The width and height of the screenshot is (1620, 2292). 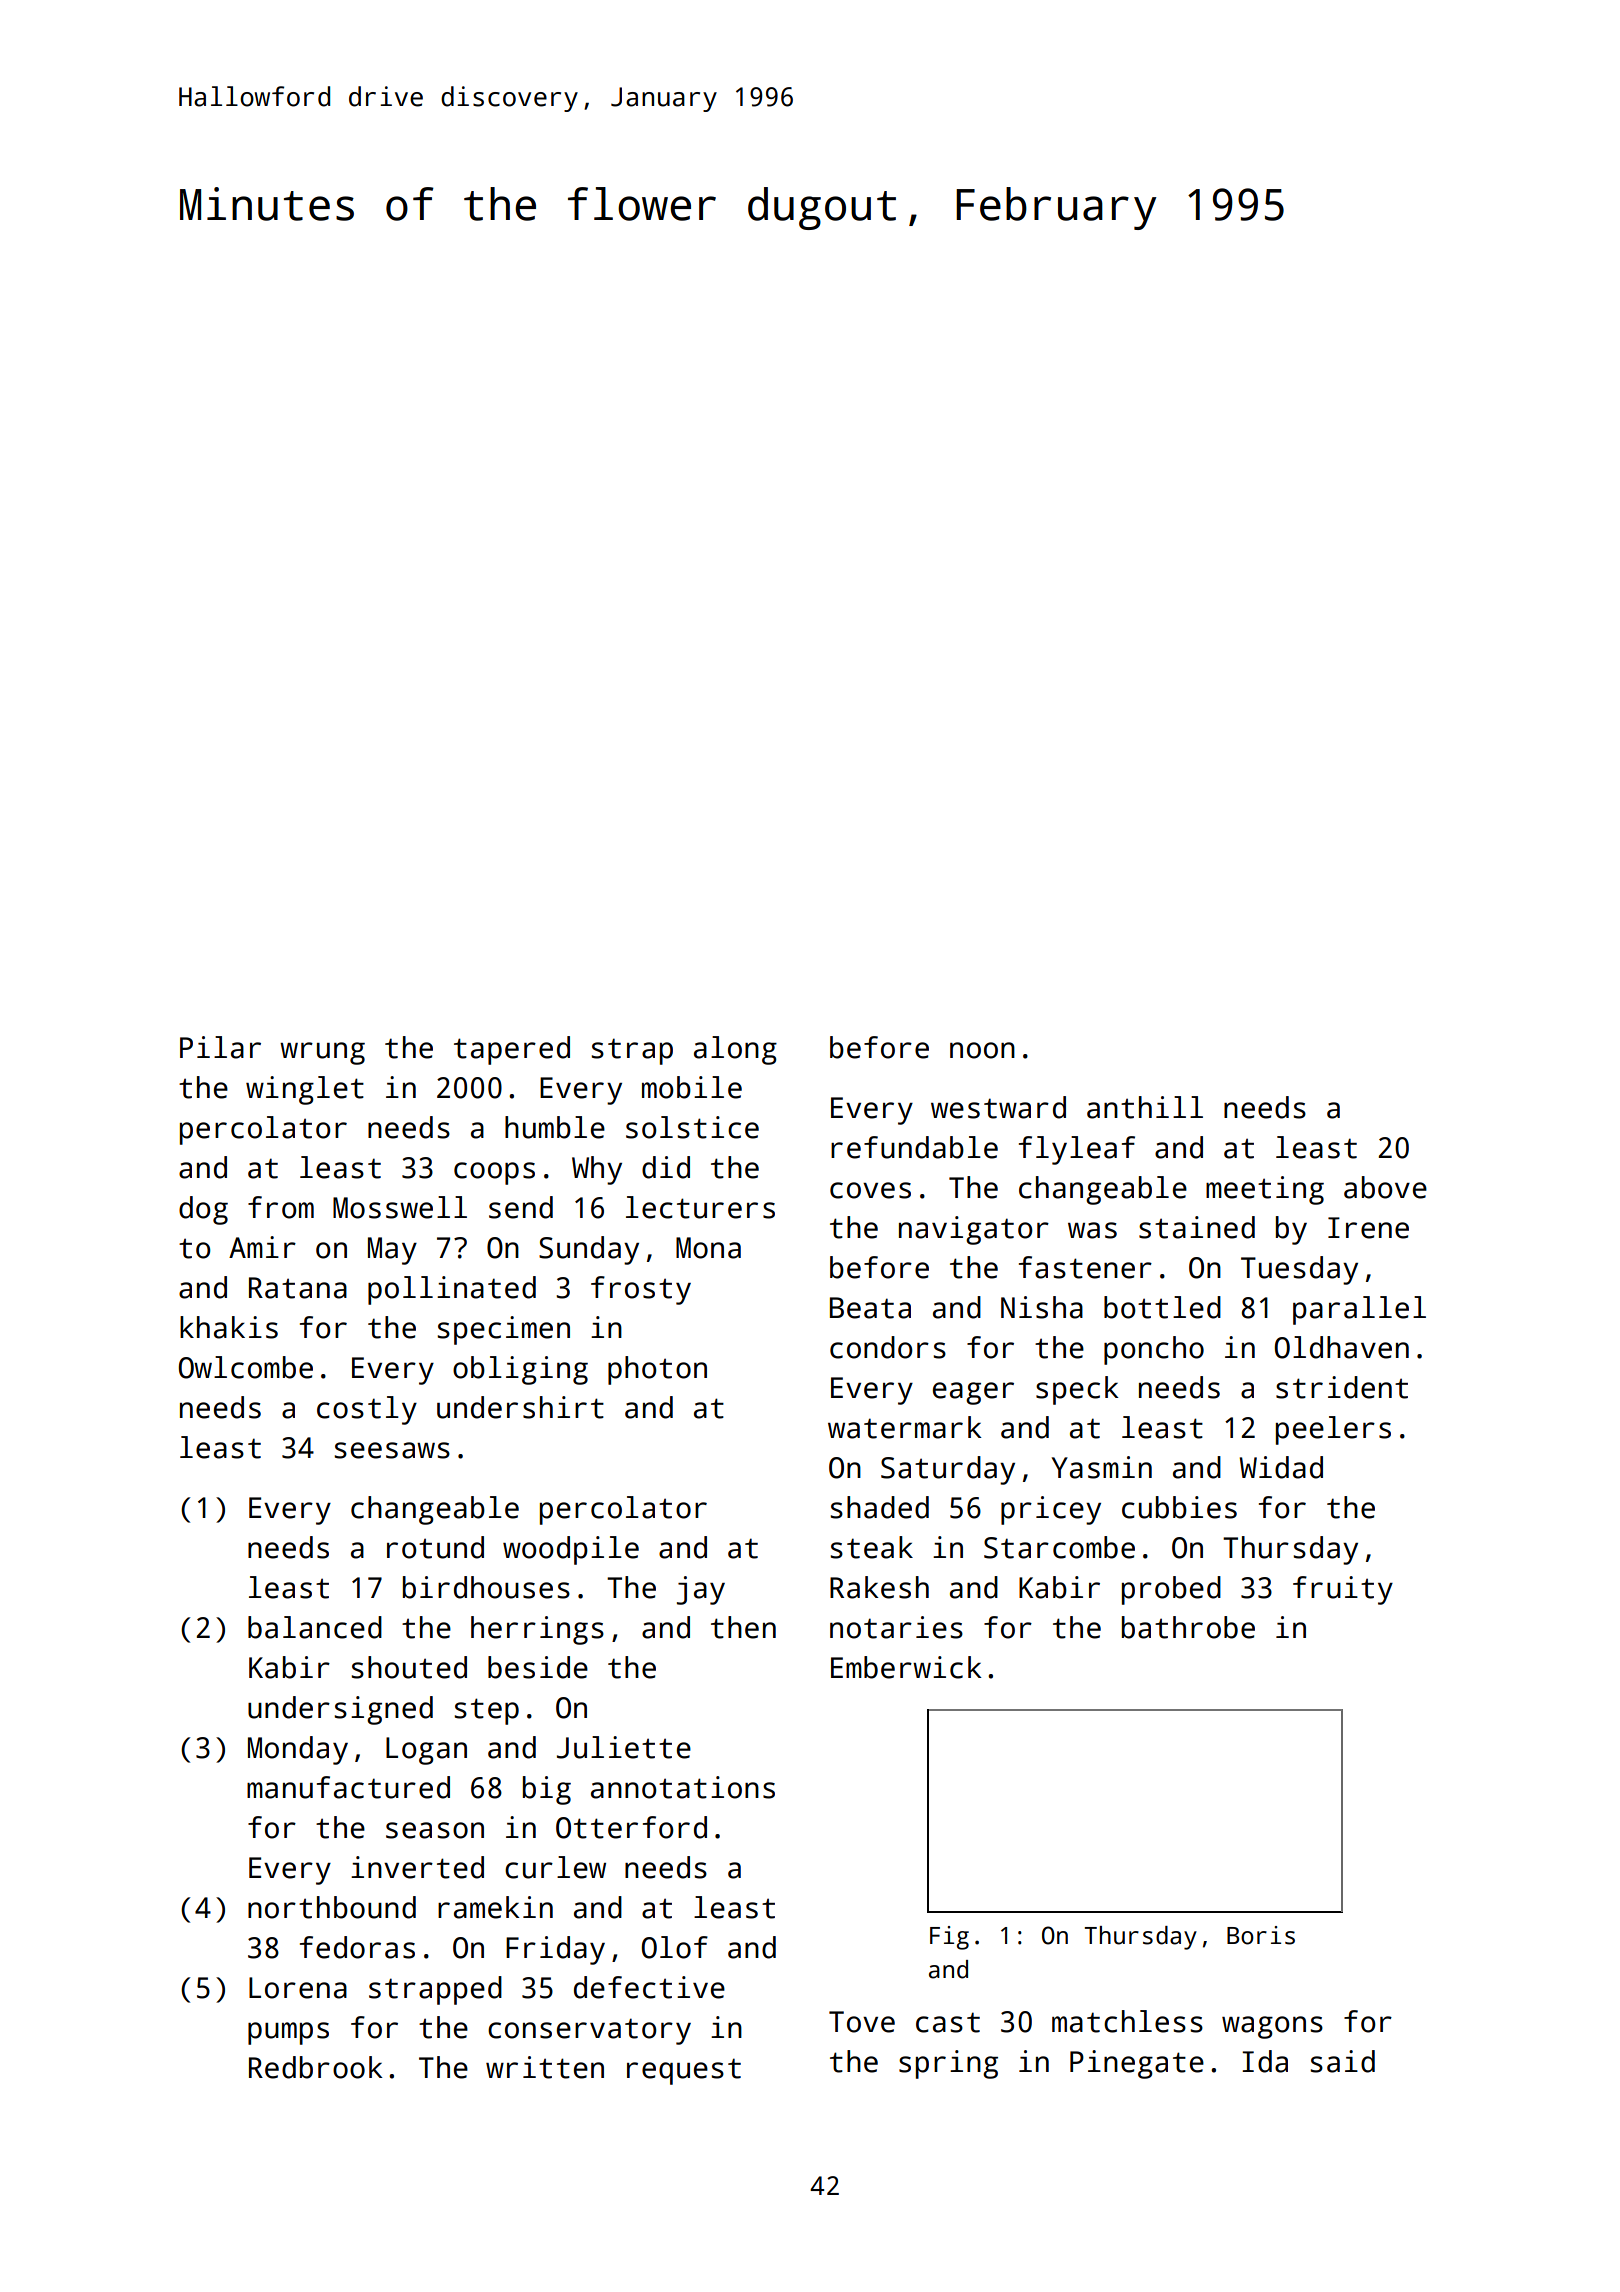 What do you see at coordinates (315, 1627) in the screenshot?
I see `balanced` at bounding box center [315, 1627].
